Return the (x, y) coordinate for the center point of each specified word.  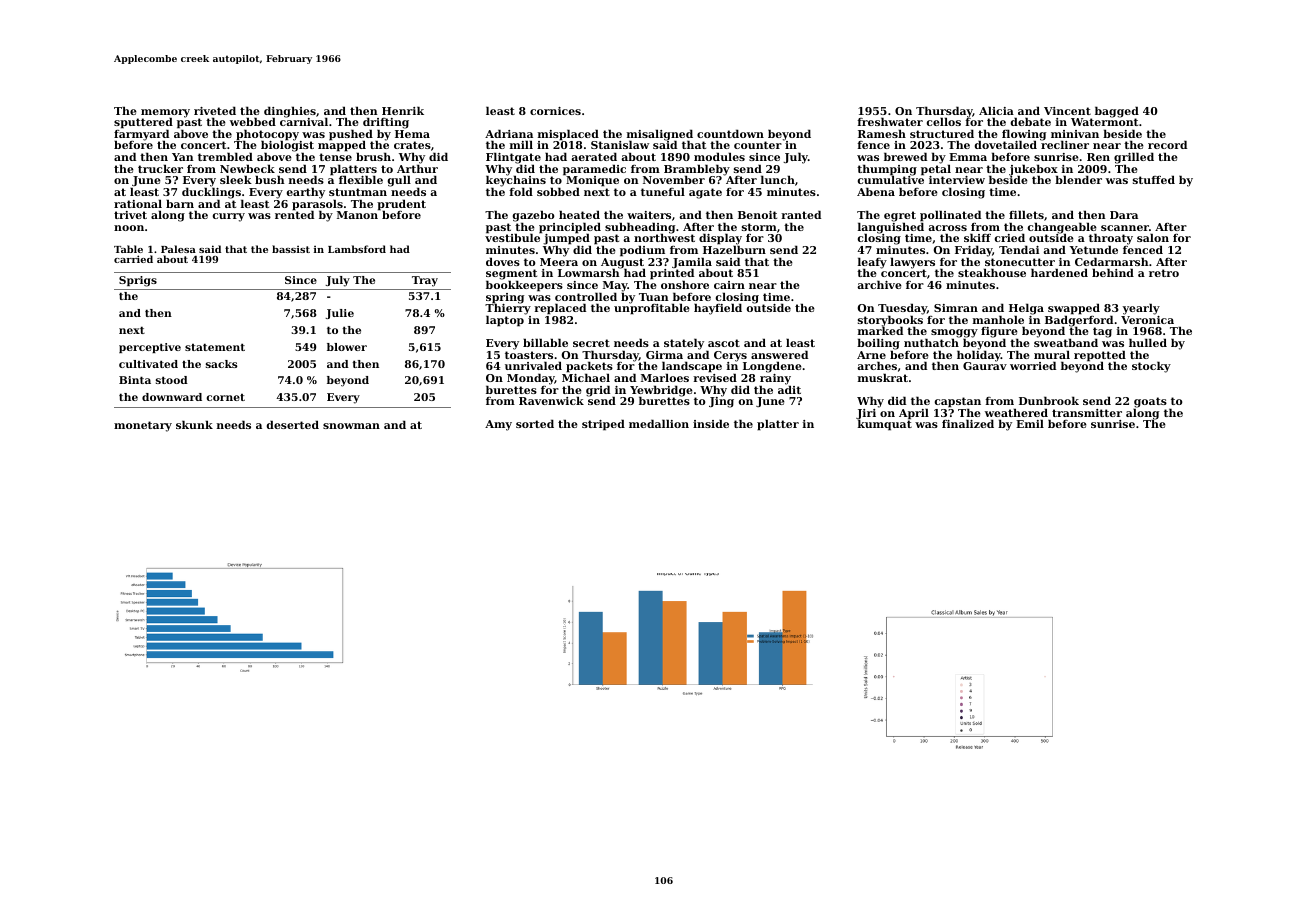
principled (570, 228)
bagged (1117, 112)
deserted (293, 424)
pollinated (950, 216)
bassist (291, 249)
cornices (555, 111)
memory (165, 113)
